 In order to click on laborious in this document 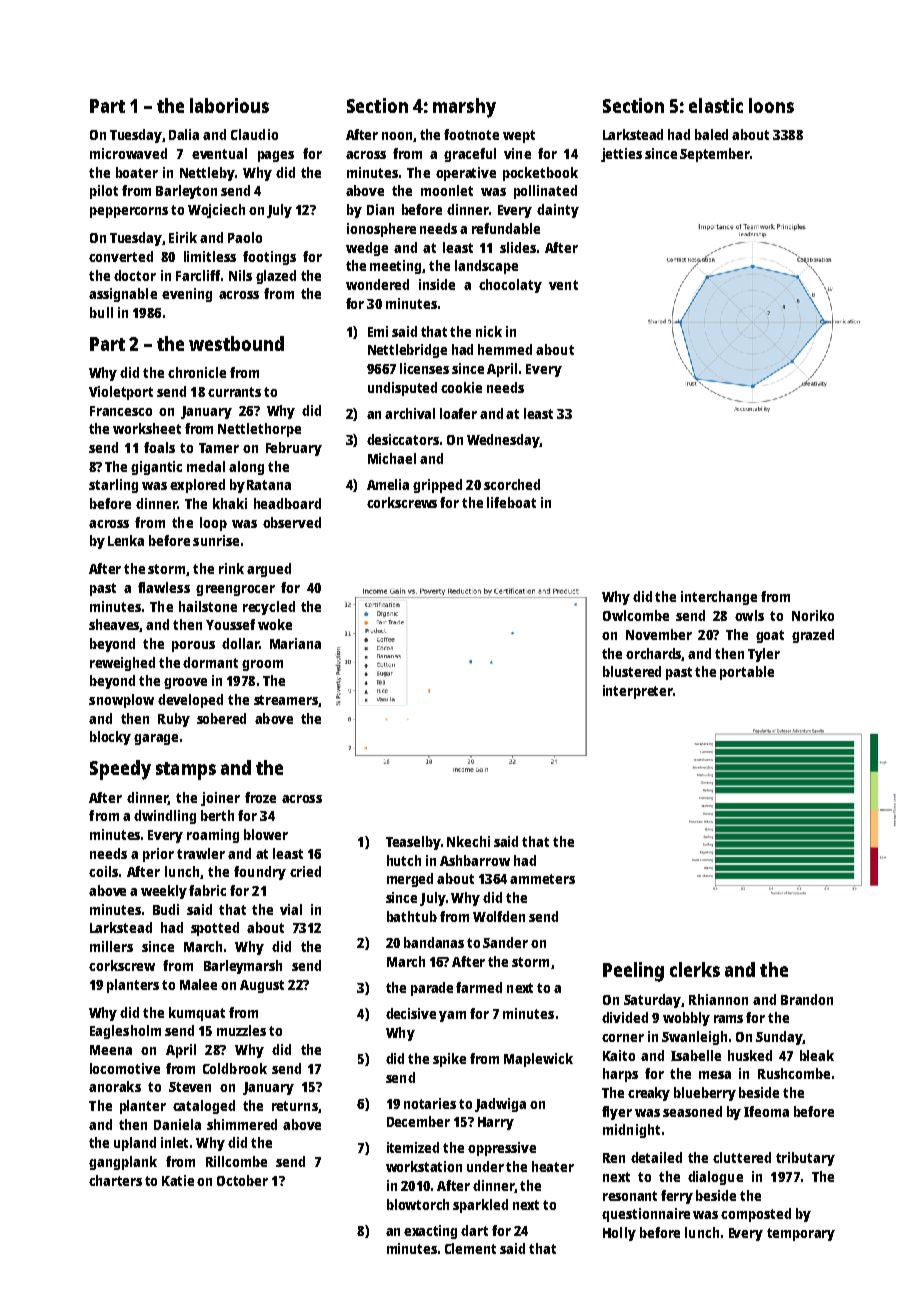, I will do `click(229, 105)`.
